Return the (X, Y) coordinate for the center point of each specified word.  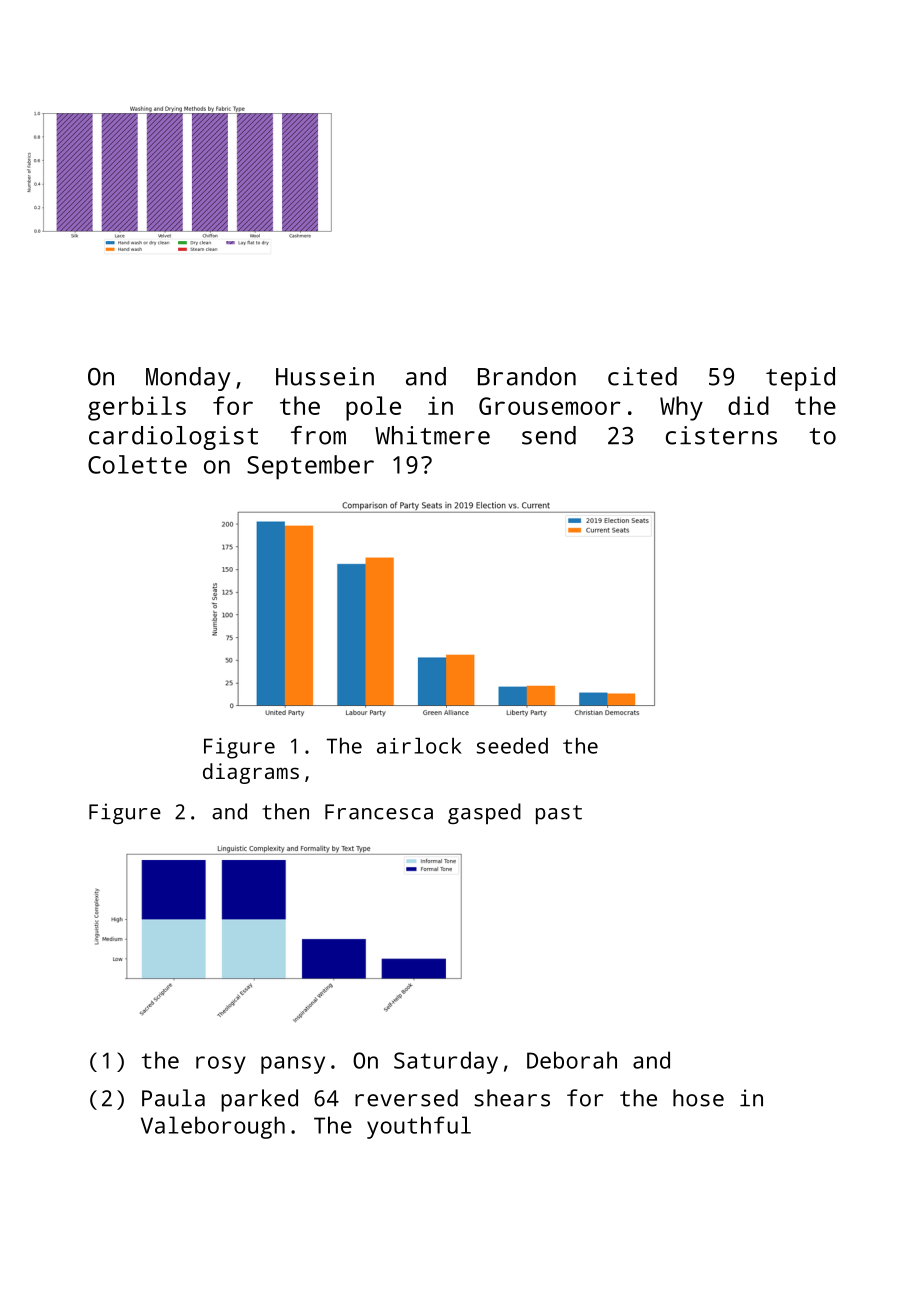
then (285, 811)
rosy (221, 1065)
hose (698, 1098)
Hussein (325, 376)
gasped (484, 813)
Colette (137, 464)
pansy (293, 1065)
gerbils (137, 408)
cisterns (721, 435)
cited (642, 376)
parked (259, 1100)
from (318, 435)
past (559, 814)
